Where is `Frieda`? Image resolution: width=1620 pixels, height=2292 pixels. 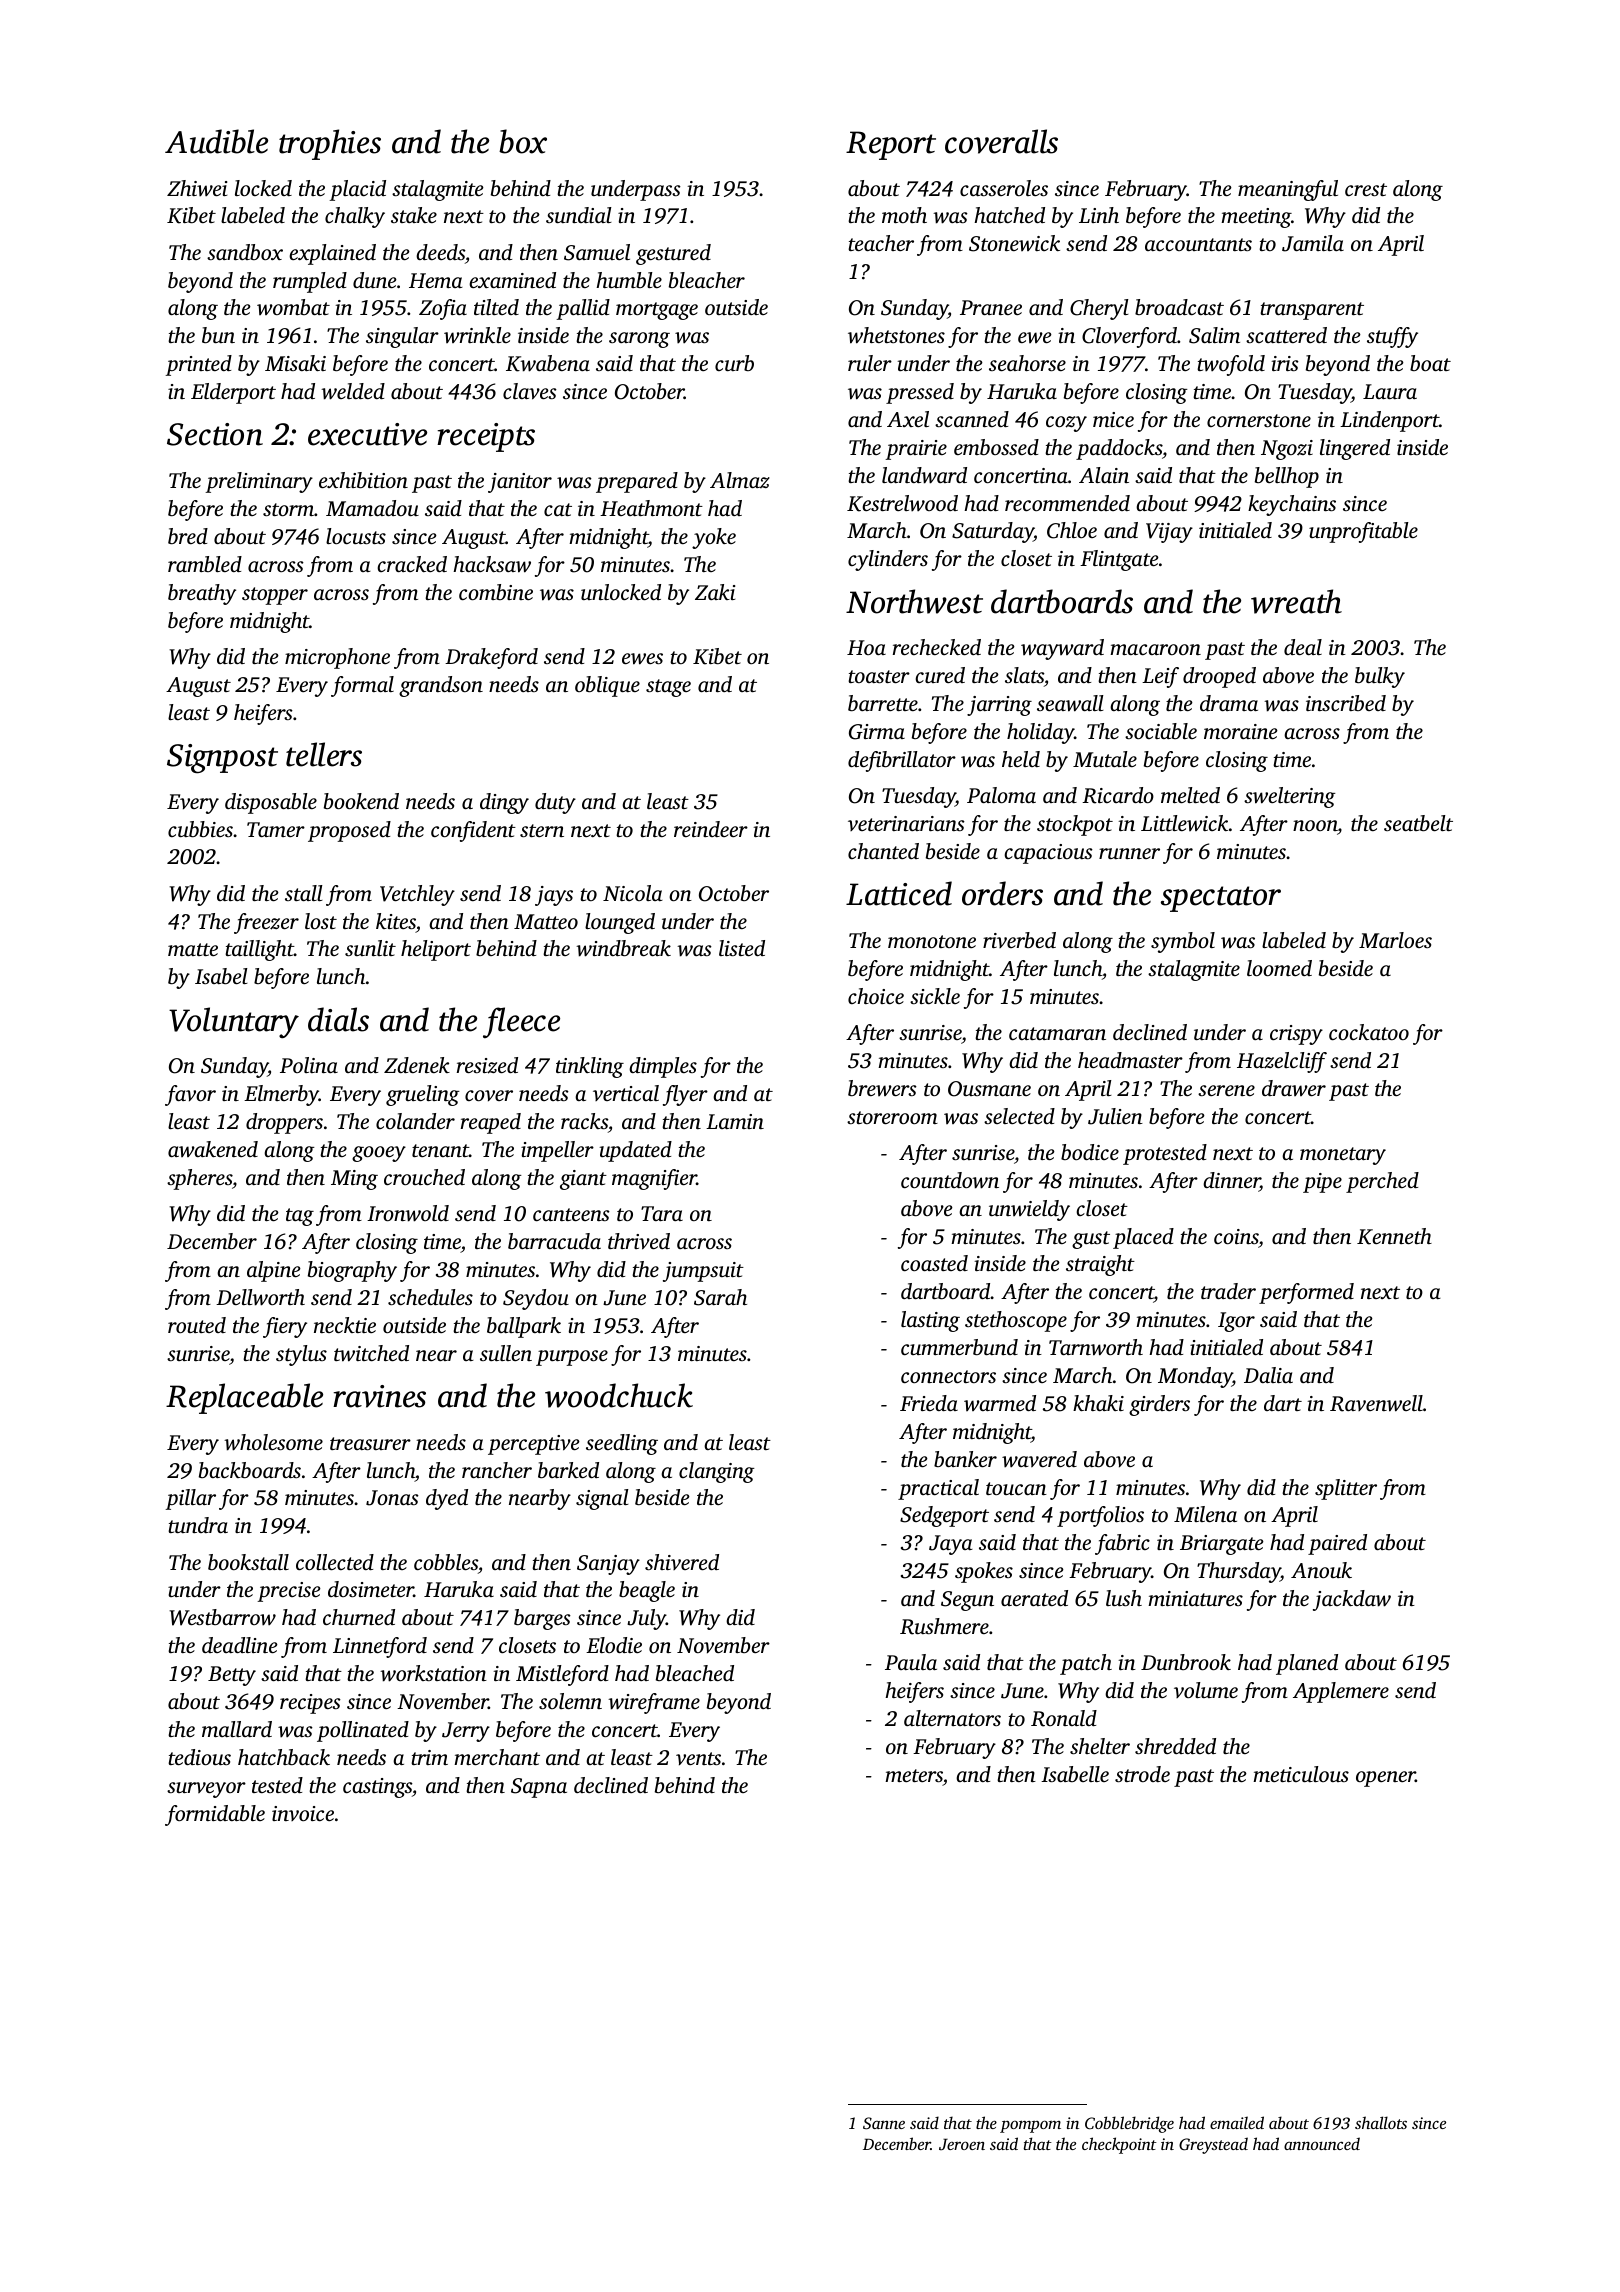
Frieda is located at coordinates (929, 1403).
